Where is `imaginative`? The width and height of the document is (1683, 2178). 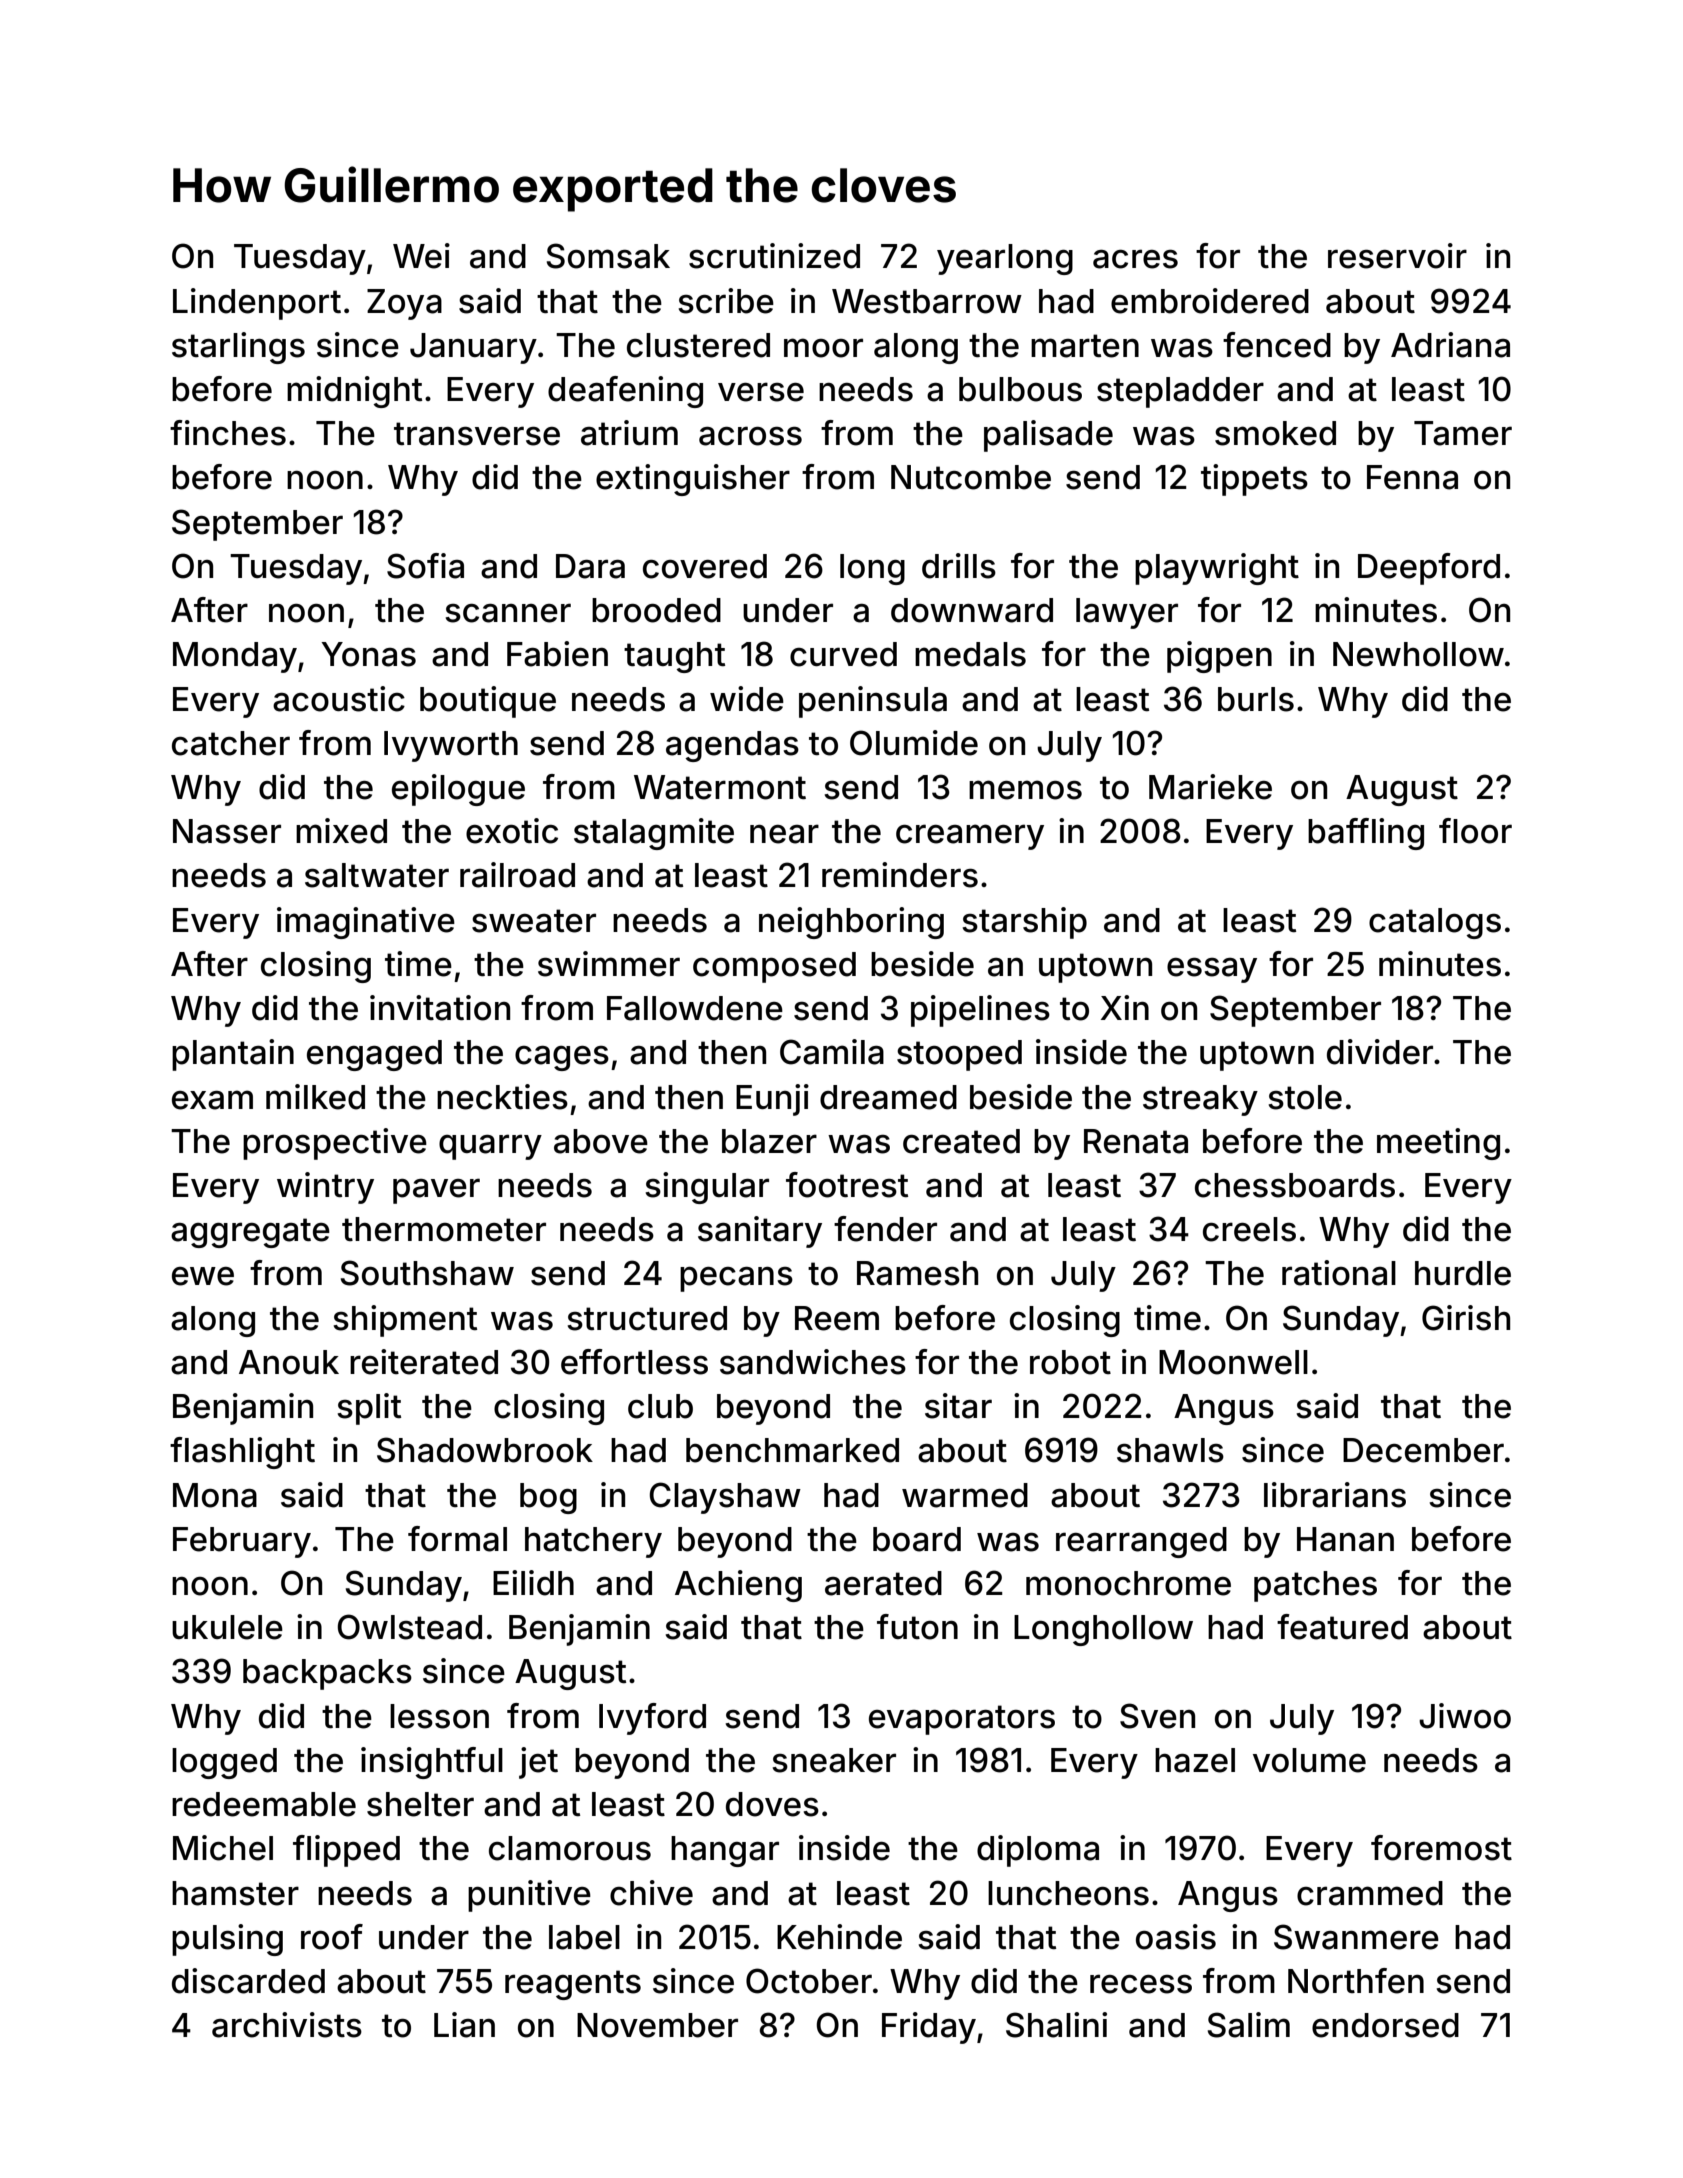 imaginative is located at coordinates (366, 923).
